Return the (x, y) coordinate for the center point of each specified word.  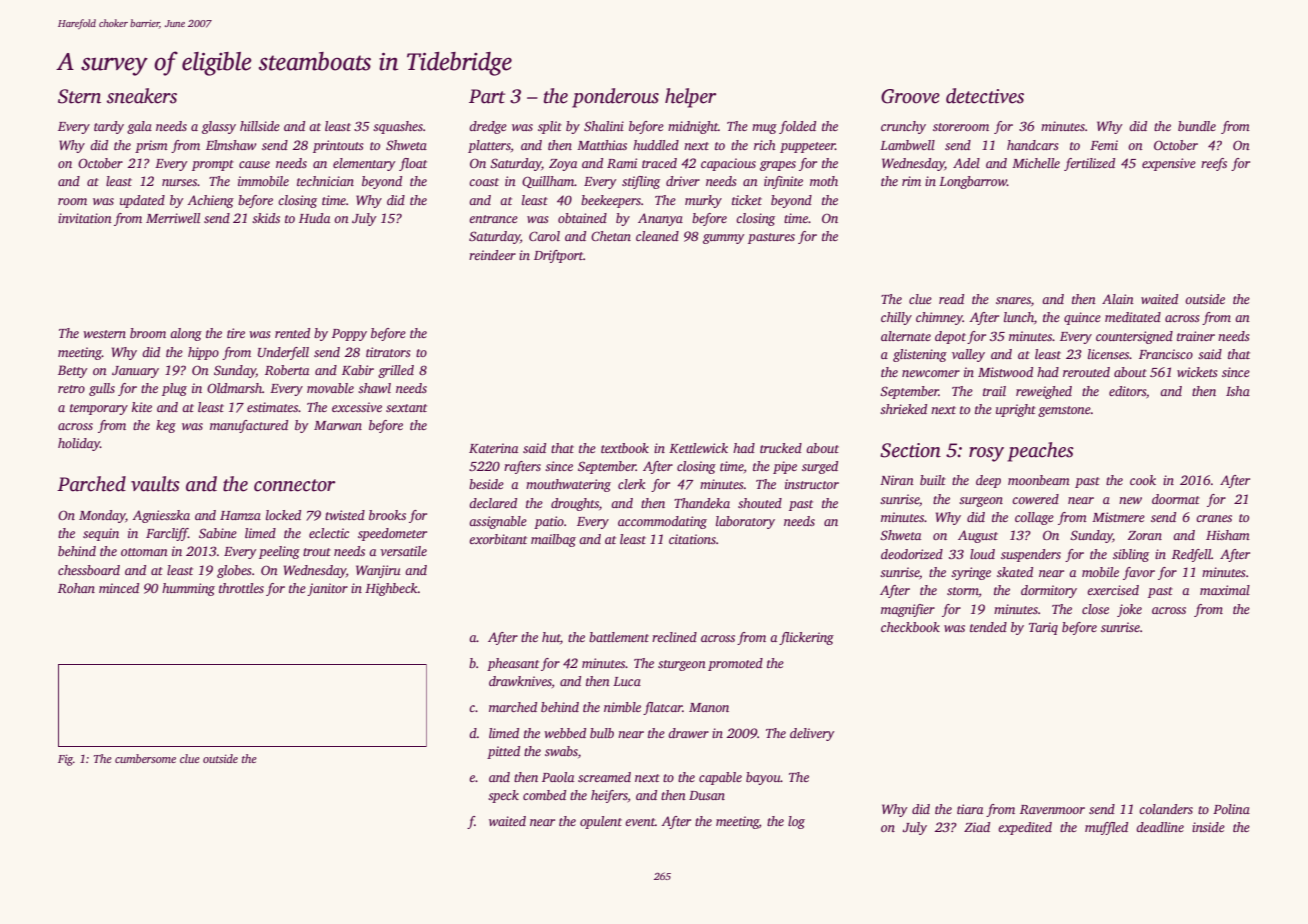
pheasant (513, 664)
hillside (260, 126)
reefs (1214, 164)
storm (963, 591)
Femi (1104, 145)
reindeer (492, 255)
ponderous (615, 98)
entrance (493, 219)
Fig (65, 760)
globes (234, 571)
